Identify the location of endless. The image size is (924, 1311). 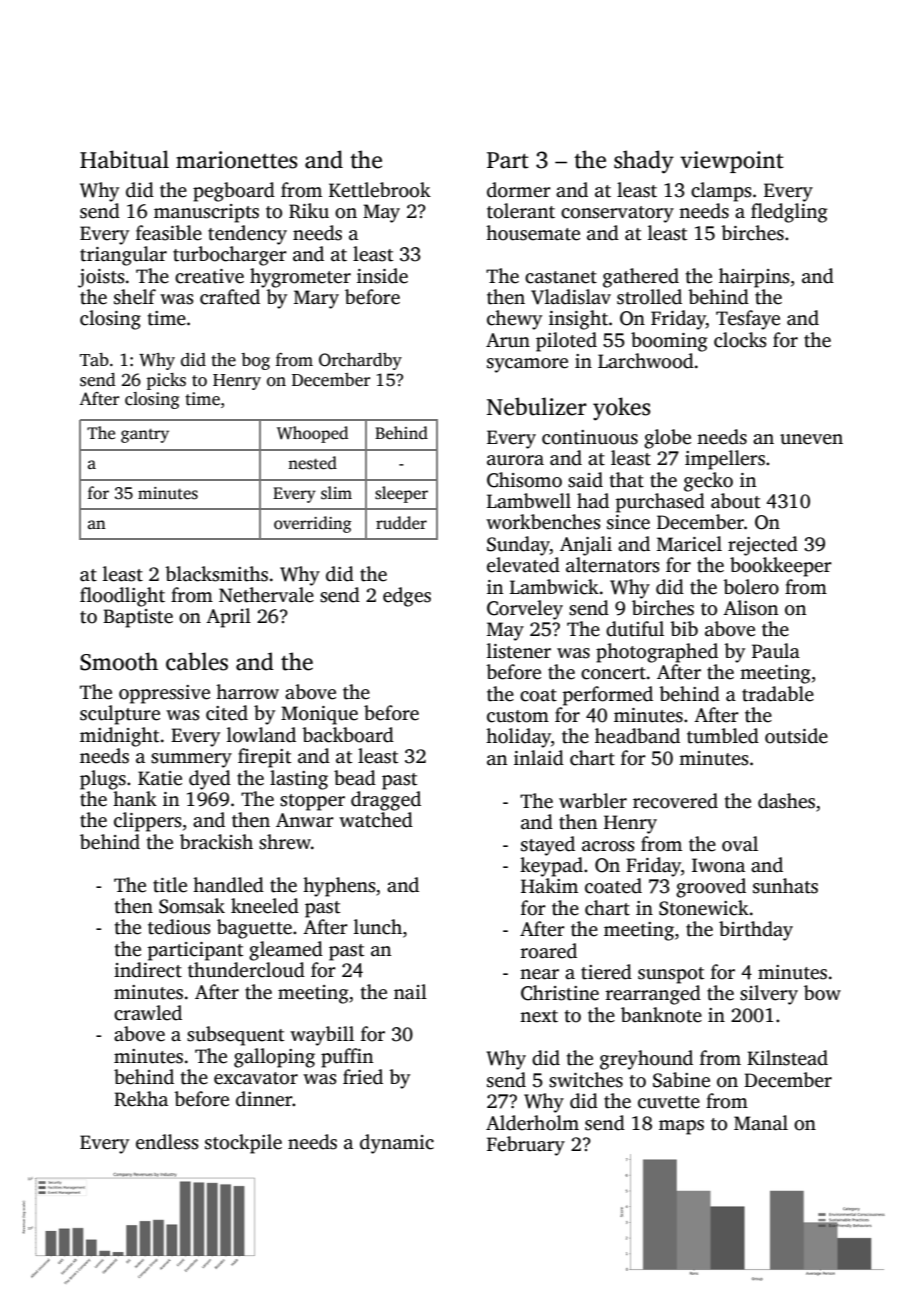
(167, 1142).
